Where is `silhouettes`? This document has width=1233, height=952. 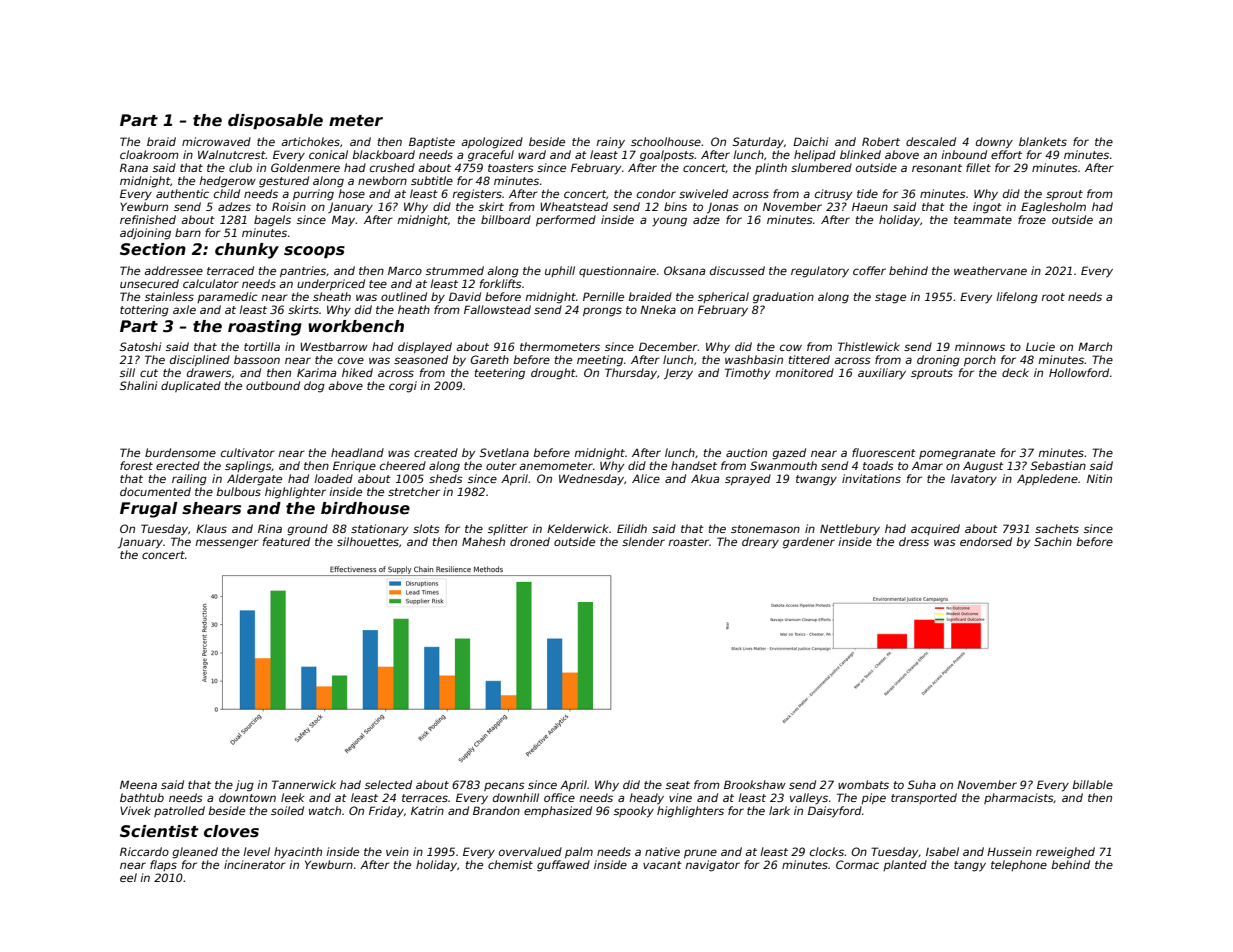 silhouettes is located at coordinates (368, 541).
